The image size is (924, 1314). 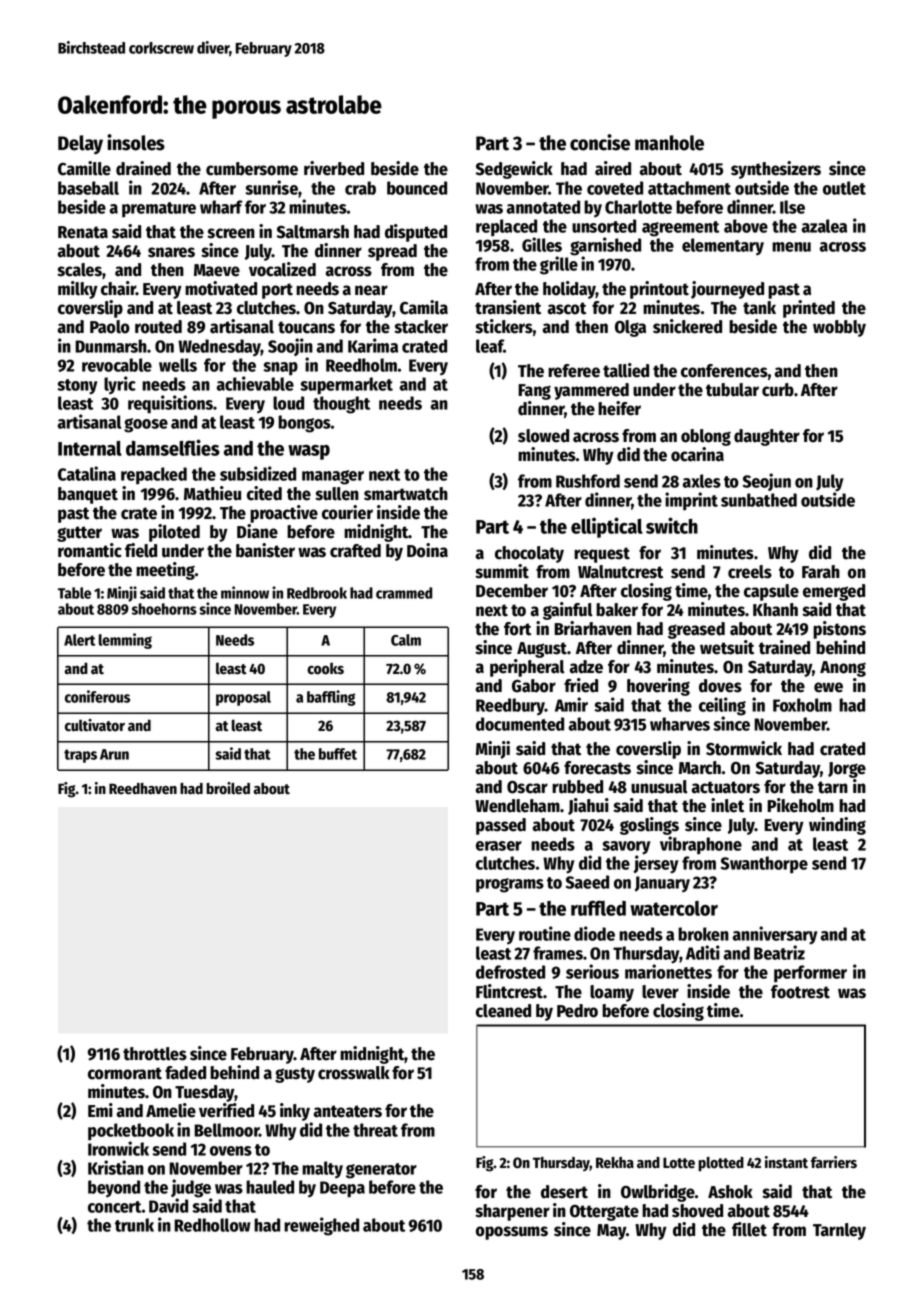 I want to click on synthesizers, so click(x=776, y=170).
